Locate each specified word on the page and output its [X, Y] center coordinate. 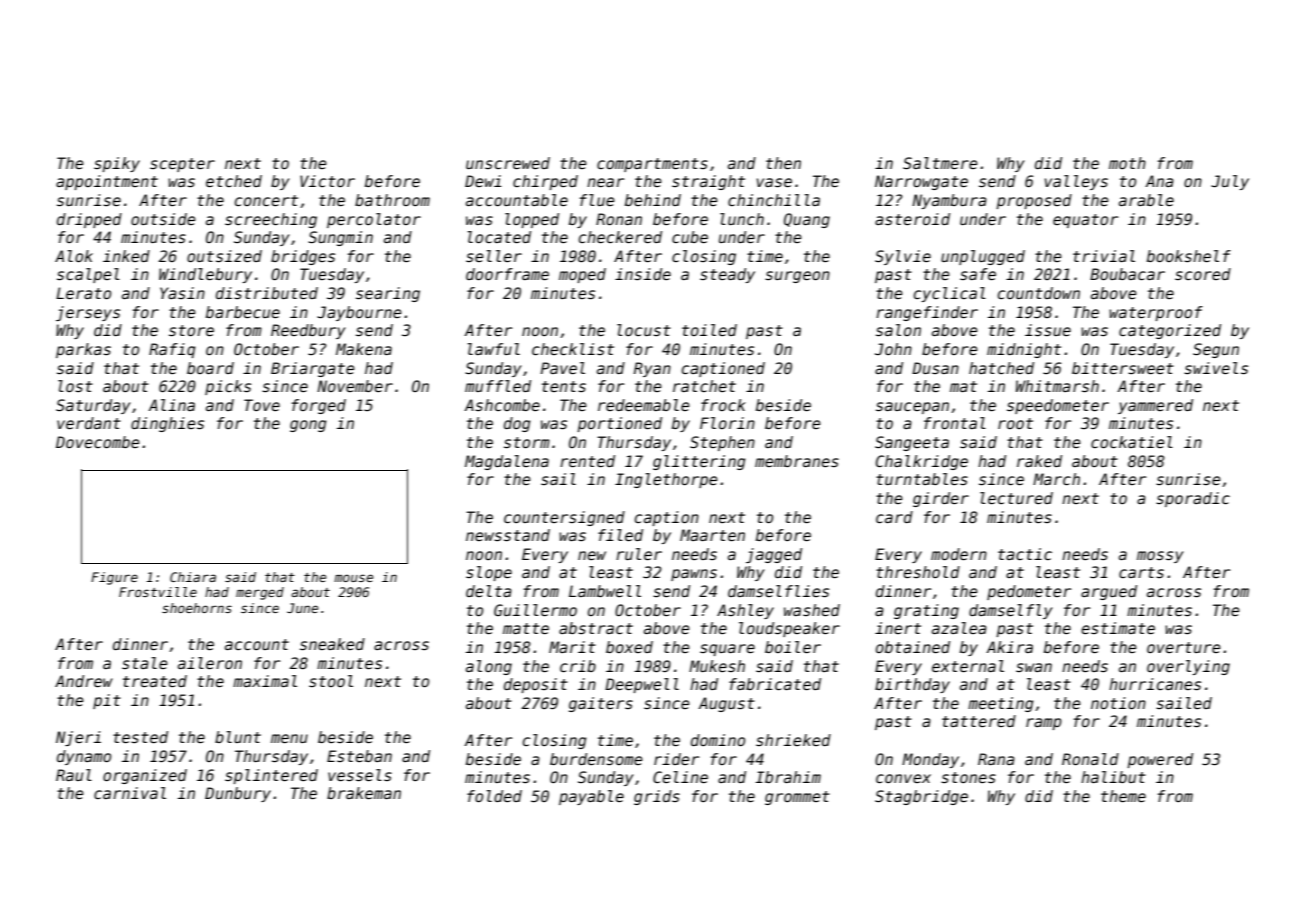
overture [1184, 647]
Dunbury [238, 794]
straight [708, 182]
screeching [271, 220]
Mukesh [717, 666]
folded [494, 796]
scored [1203, 274]
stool [331, 681]
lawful [494, 349]
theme [1123, 796]
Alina [171, 405]
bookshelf [1189, 256]
